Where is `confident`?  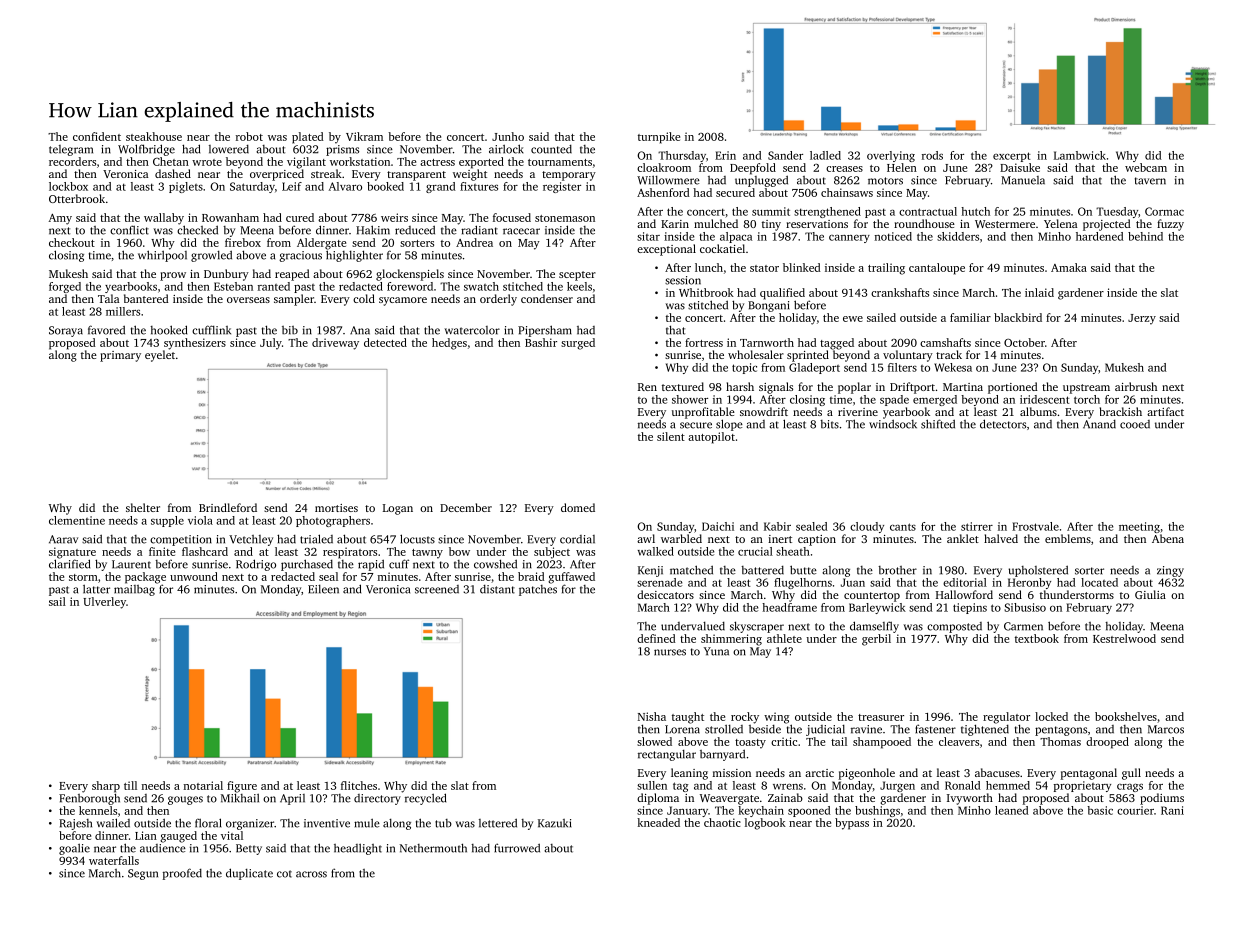 confident is located at coordinates (97, 136).
